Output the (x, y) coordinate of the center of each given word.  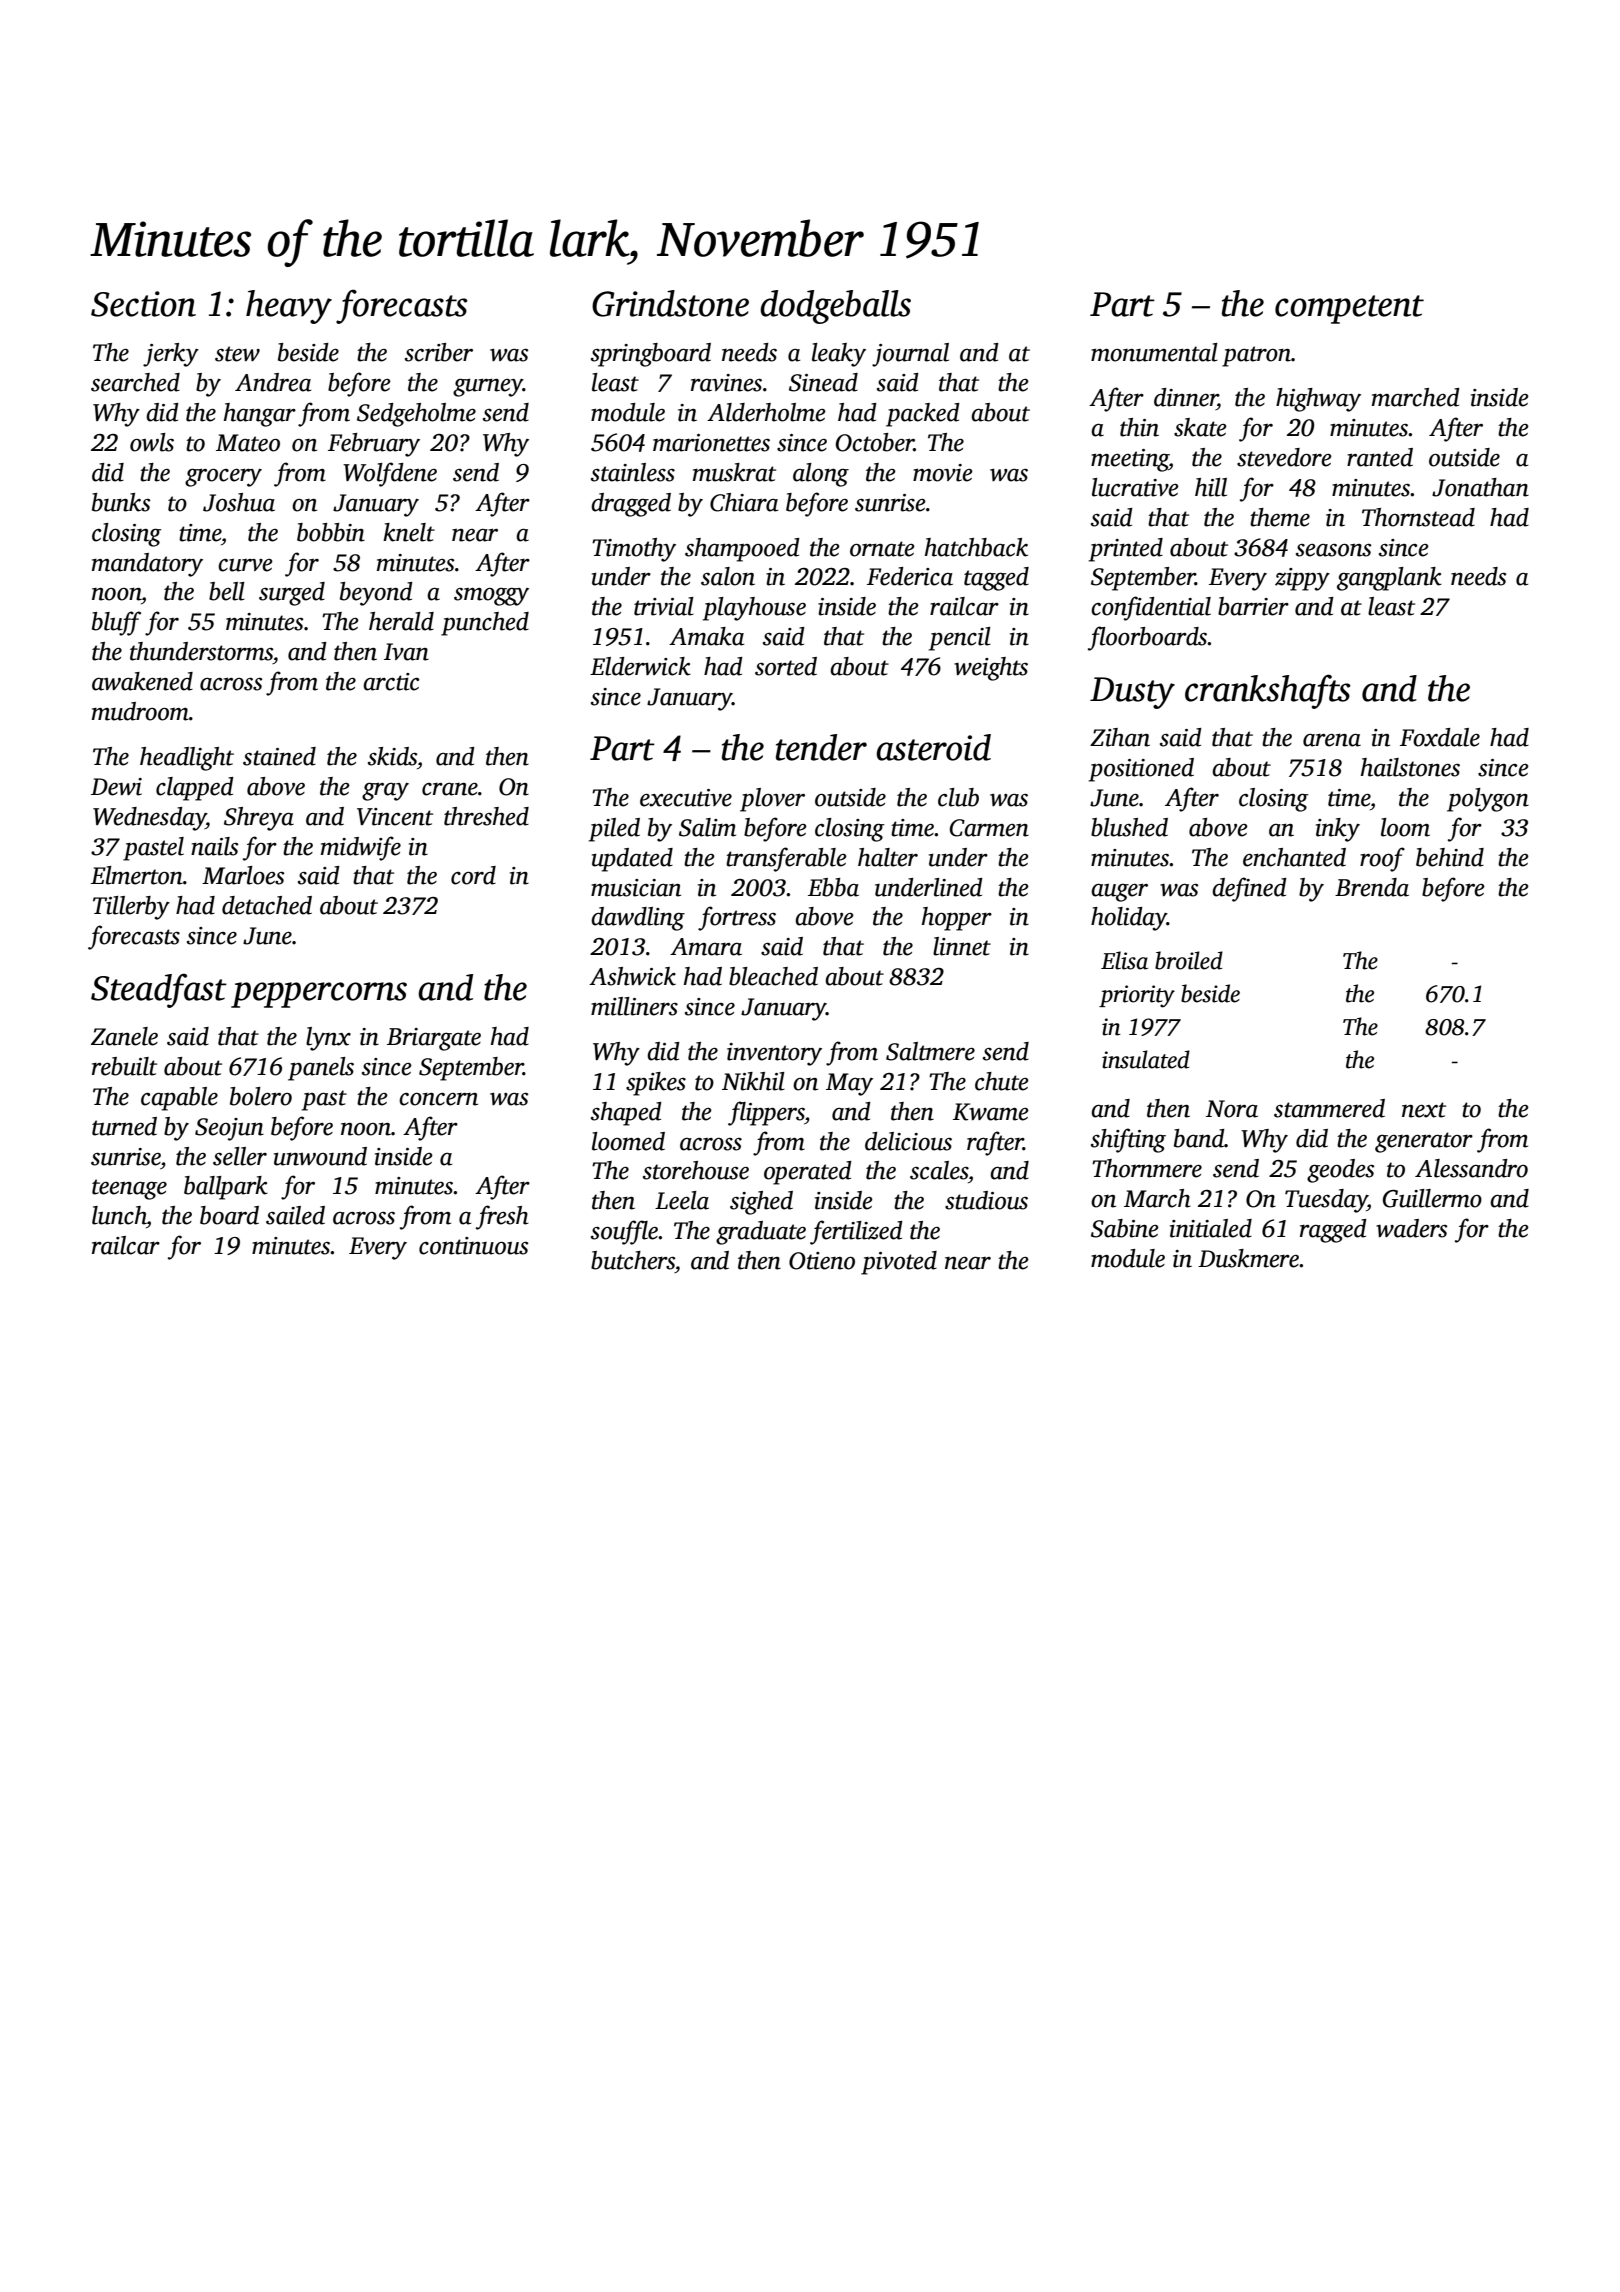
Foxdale (1440, 737)
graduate (761, 1233)
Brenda (1372, 887)
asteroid (933, 747)
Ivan (406, 652)
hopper (957, 919)
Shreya (259, 819)
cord (473, 875)
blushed (1129, 827)
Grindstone (670, 303)
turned (124, 1126)
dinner (1186, 398)
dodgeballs (835, 307)
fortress (737, 918)
